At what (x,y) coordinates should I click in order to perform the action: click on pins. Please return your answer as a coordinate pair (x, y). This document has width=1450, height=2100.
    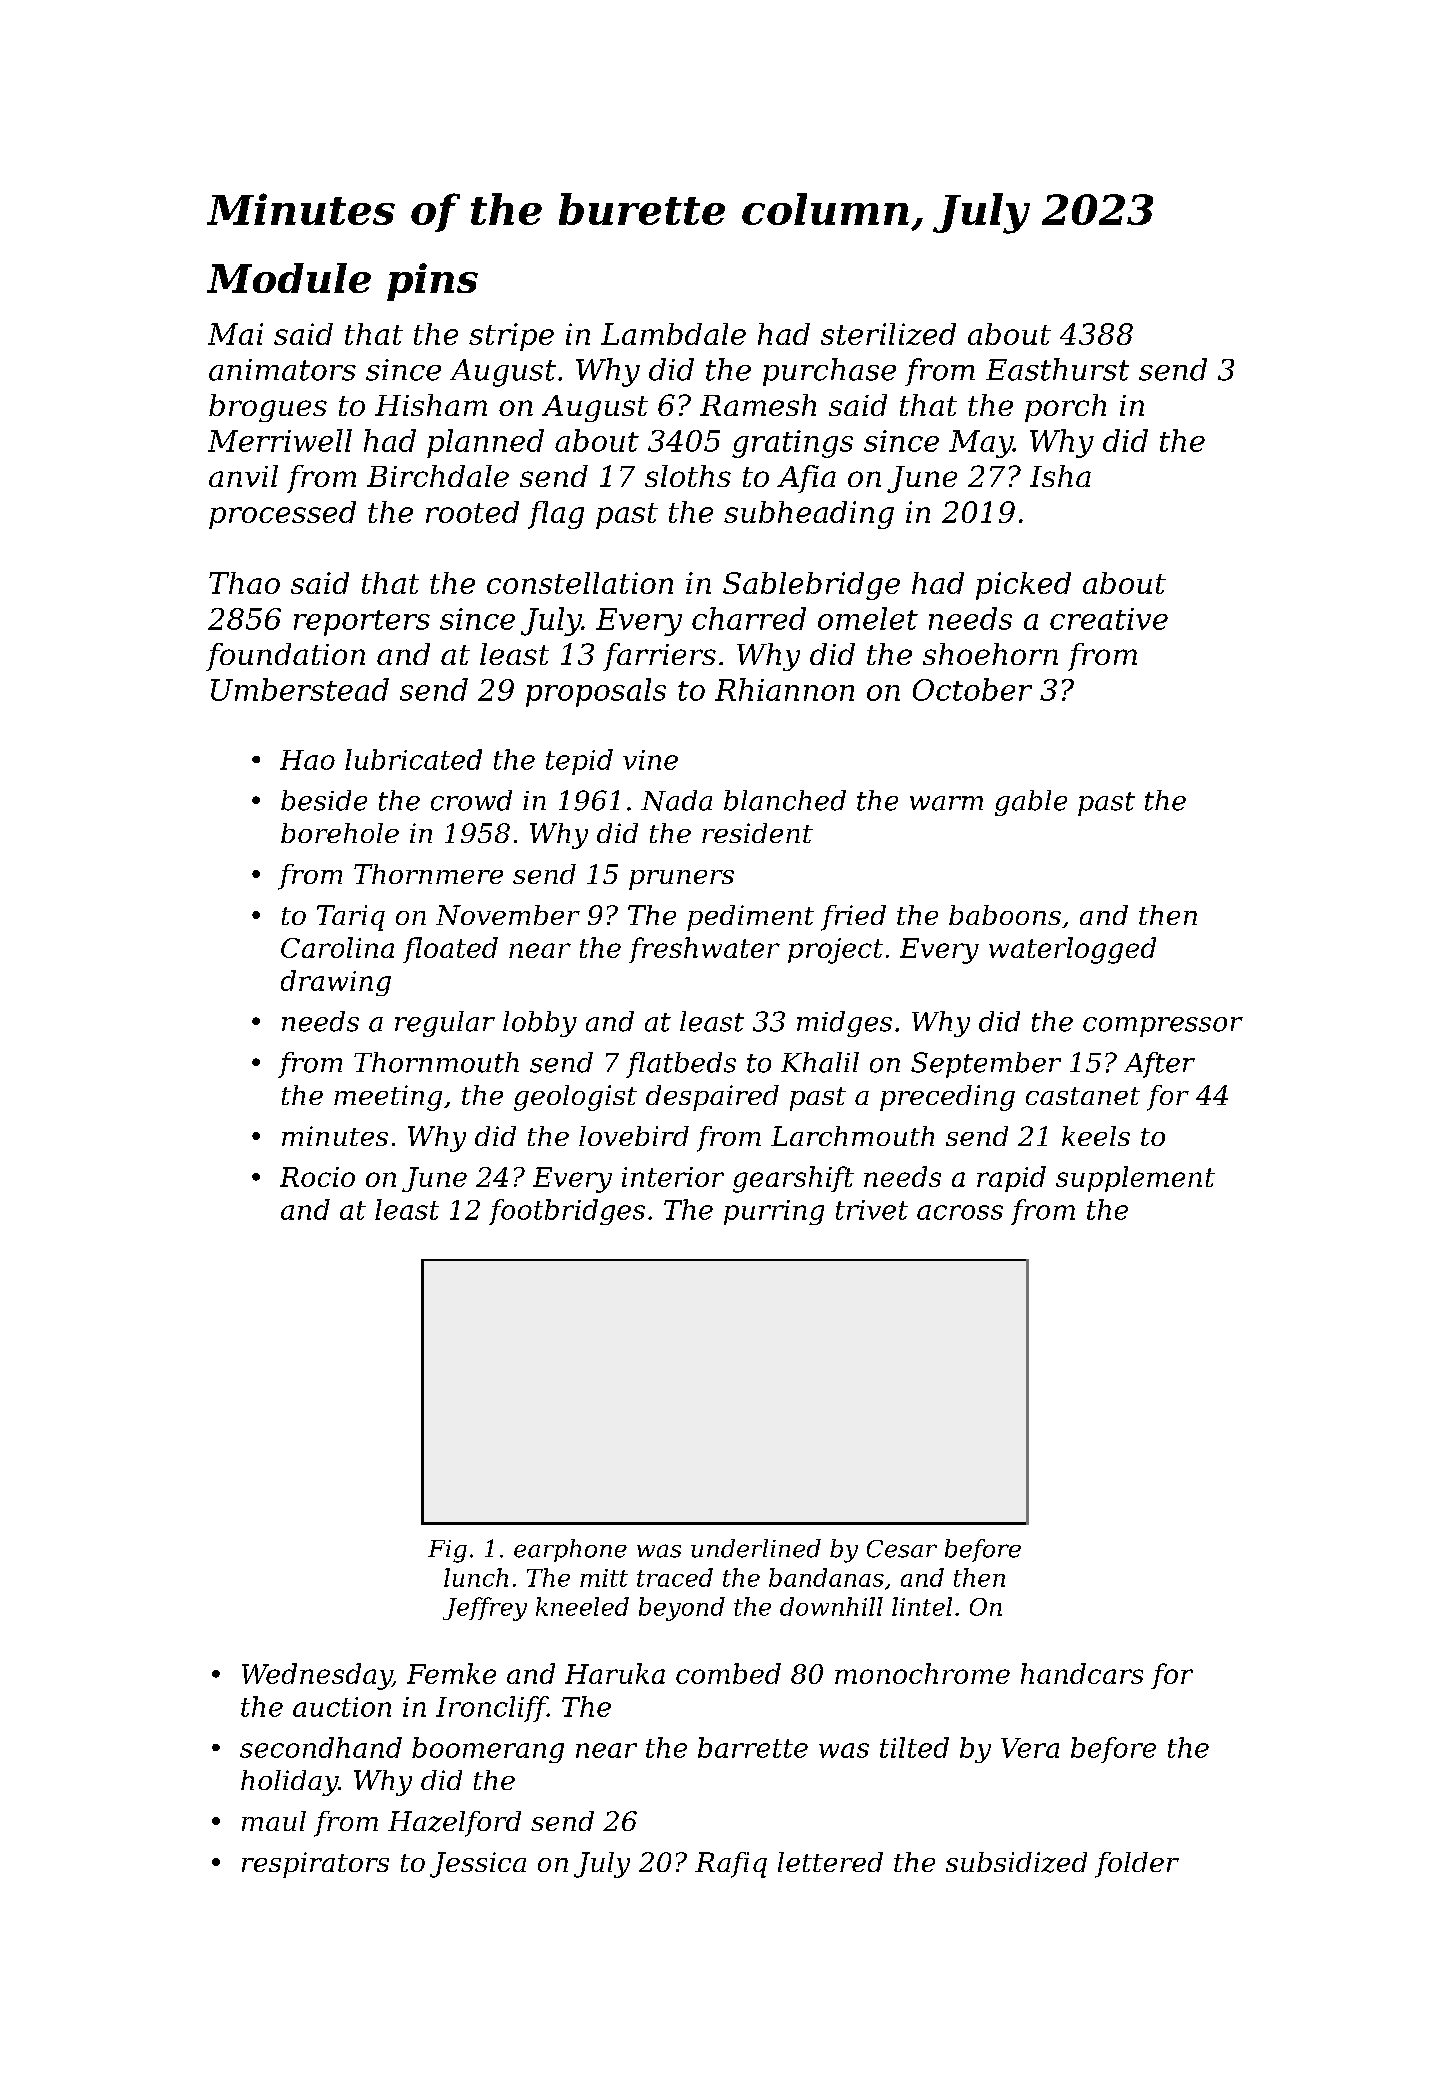
    Looking at the image, I should click on (432, 282).
